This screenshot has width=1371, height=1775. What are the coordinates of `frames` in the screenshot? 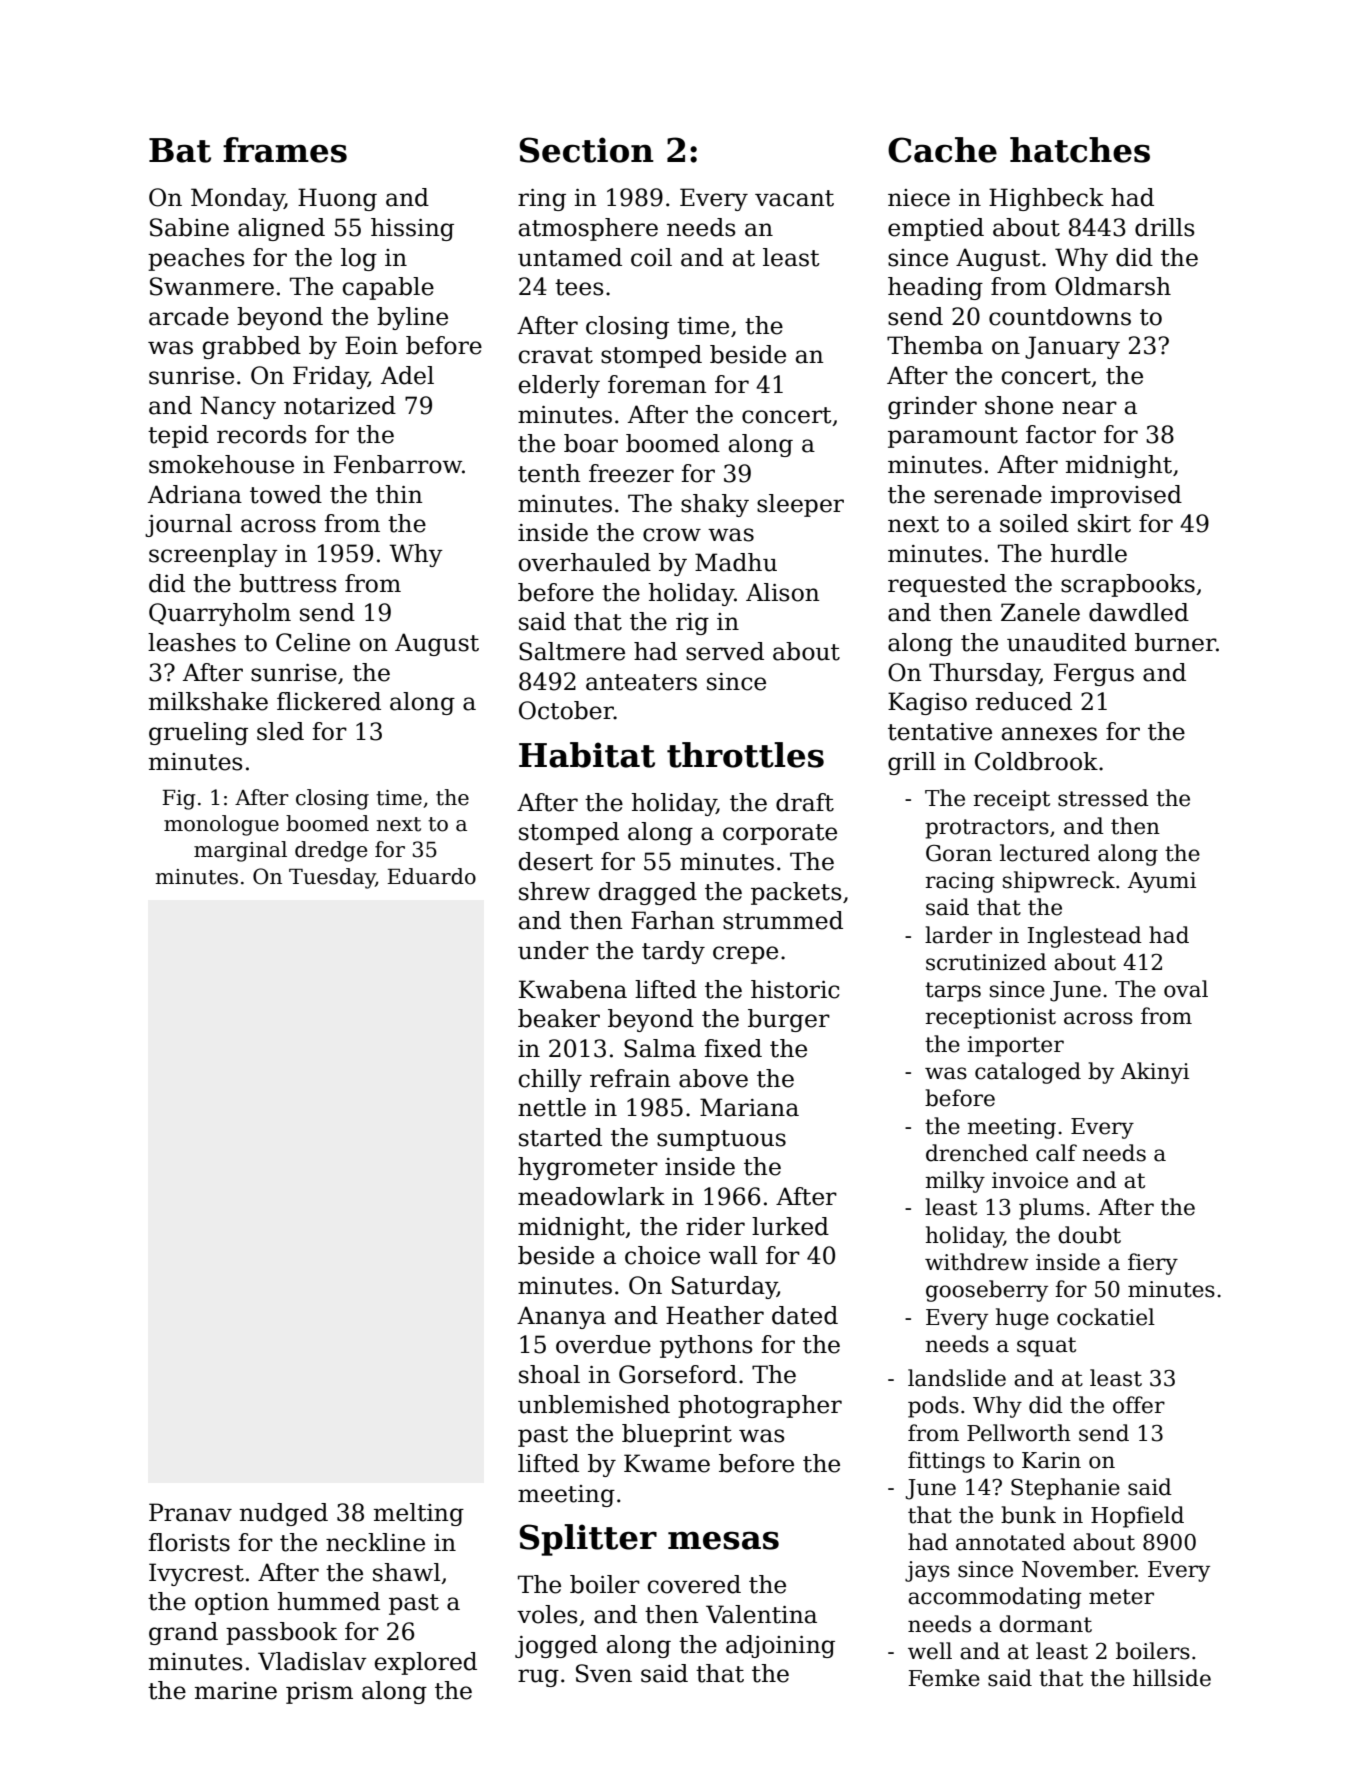 It's located at (285, 150).
